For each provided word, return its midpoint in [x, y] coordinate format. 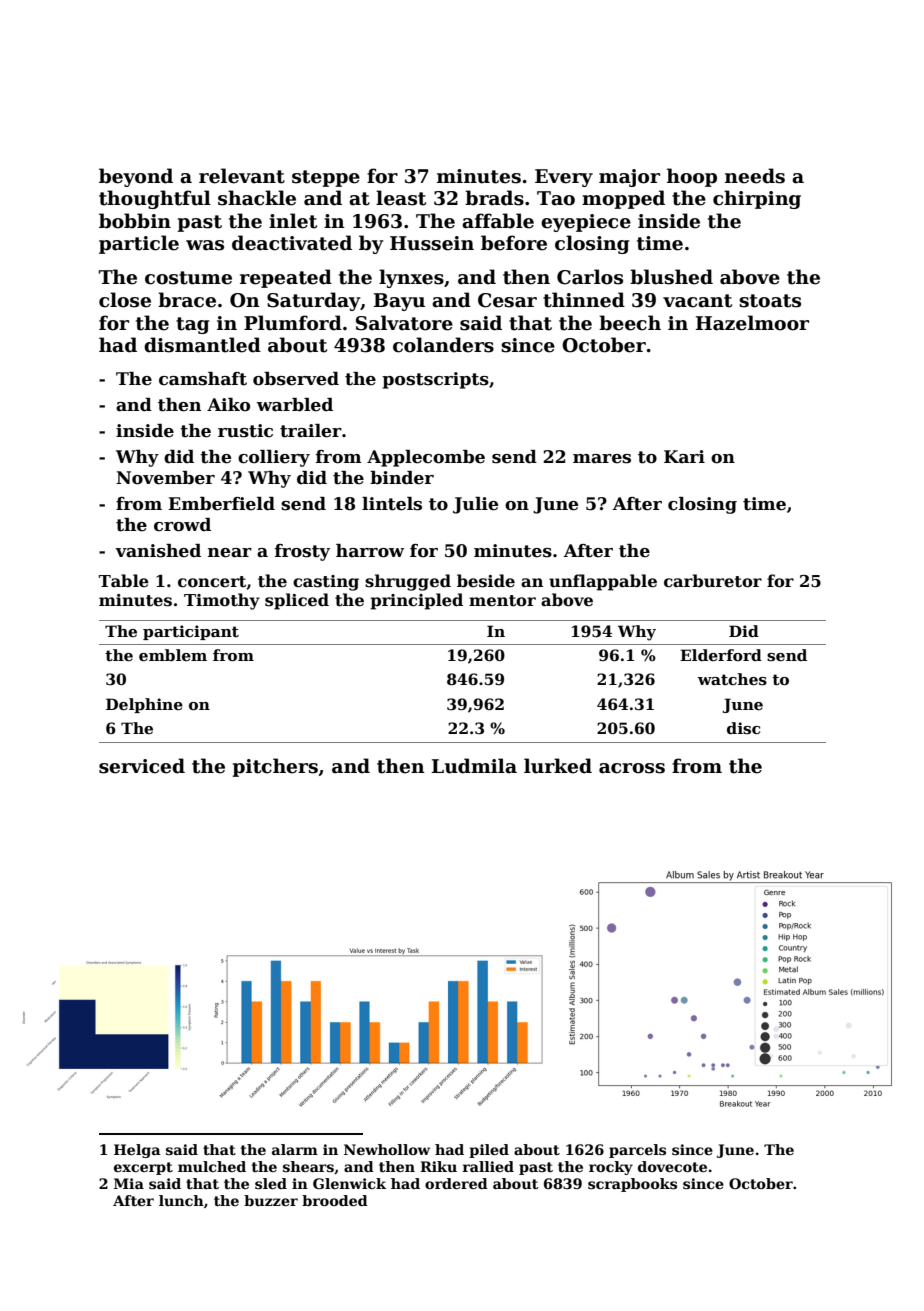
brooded [335, 1200]
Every [564, 178]
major [629, 178]
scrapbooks [632, 1185]
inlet [293, 221]
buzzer [271, 1200]
